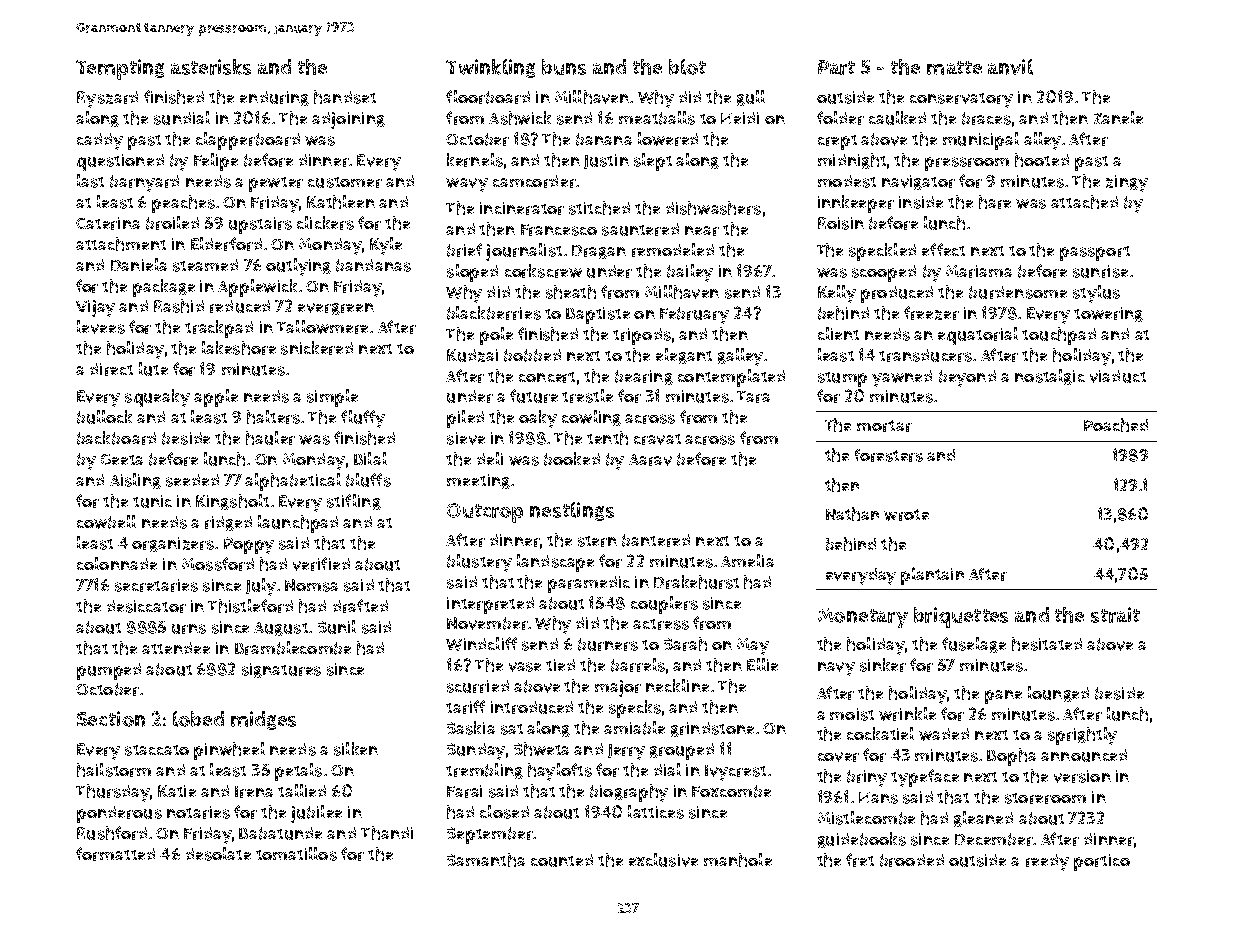 Image resolution: width=1233 pixels, height=952 pixels. What do you see at coordinates (486, 860) in the screenshot?
I see `Samantha` at bounding box center [486, 860].
